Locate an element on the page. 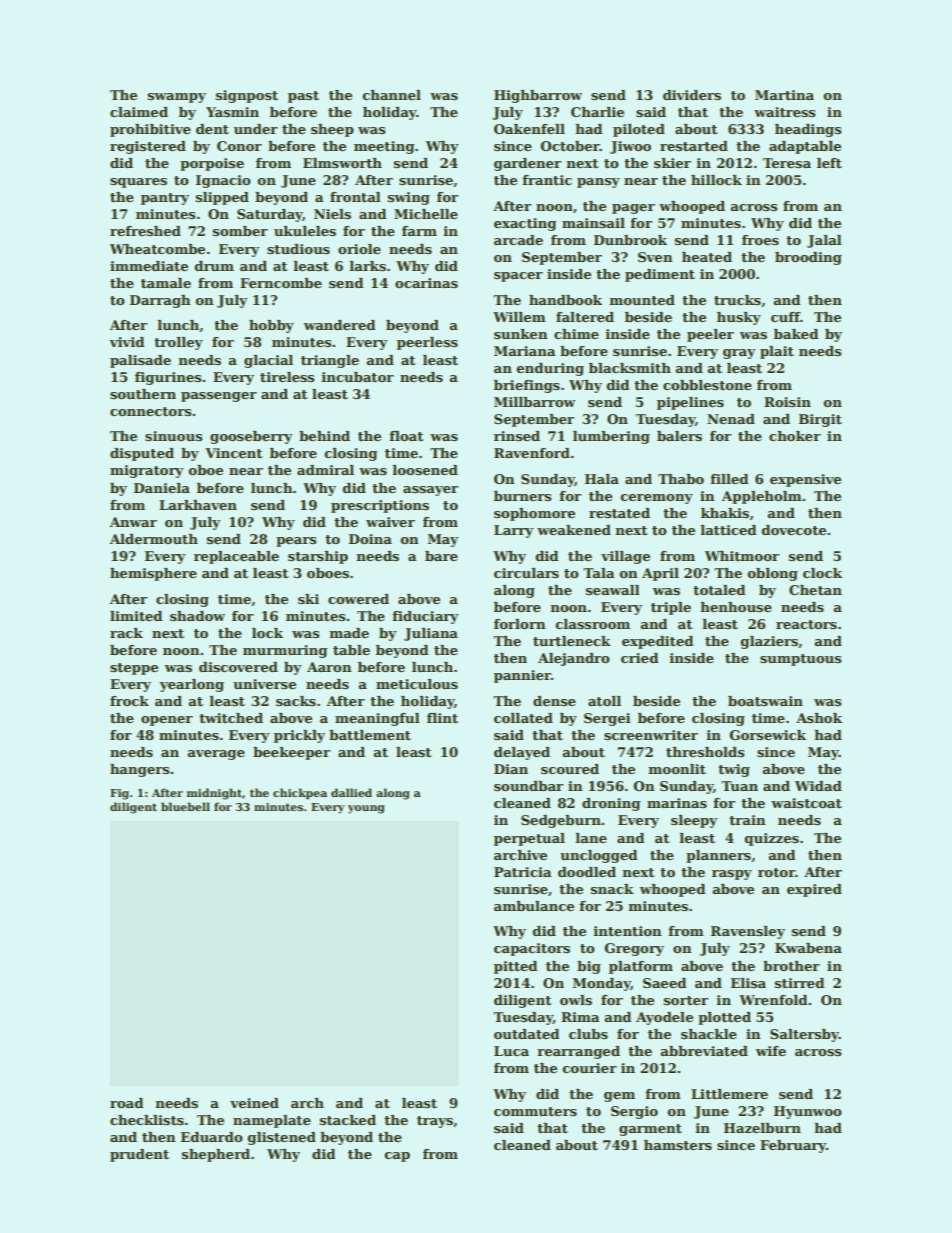  restarted is located at coordinates (694, 146).
